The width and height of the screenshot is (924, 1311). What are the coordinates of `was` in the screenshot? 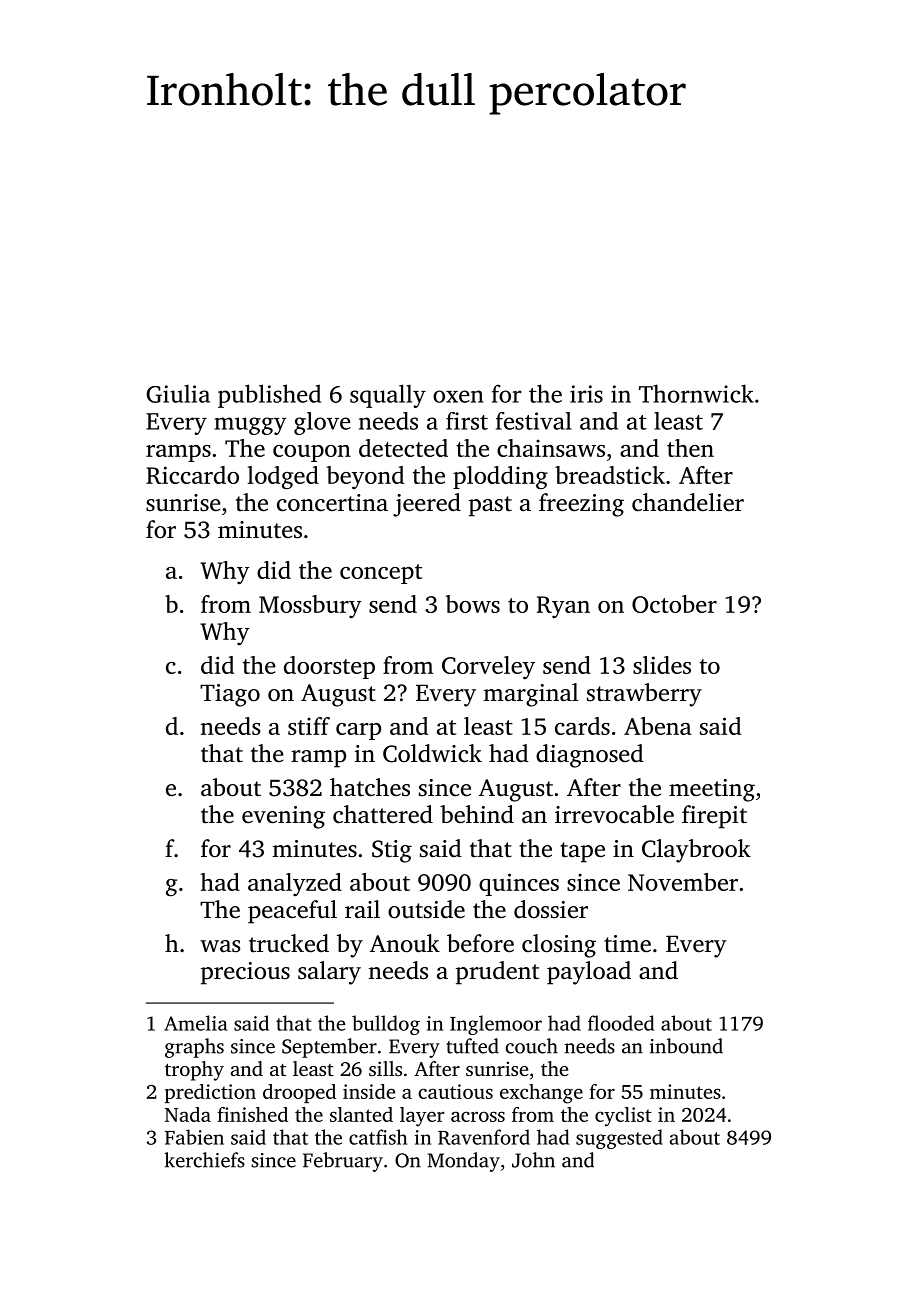 It's located at (220, 946).
